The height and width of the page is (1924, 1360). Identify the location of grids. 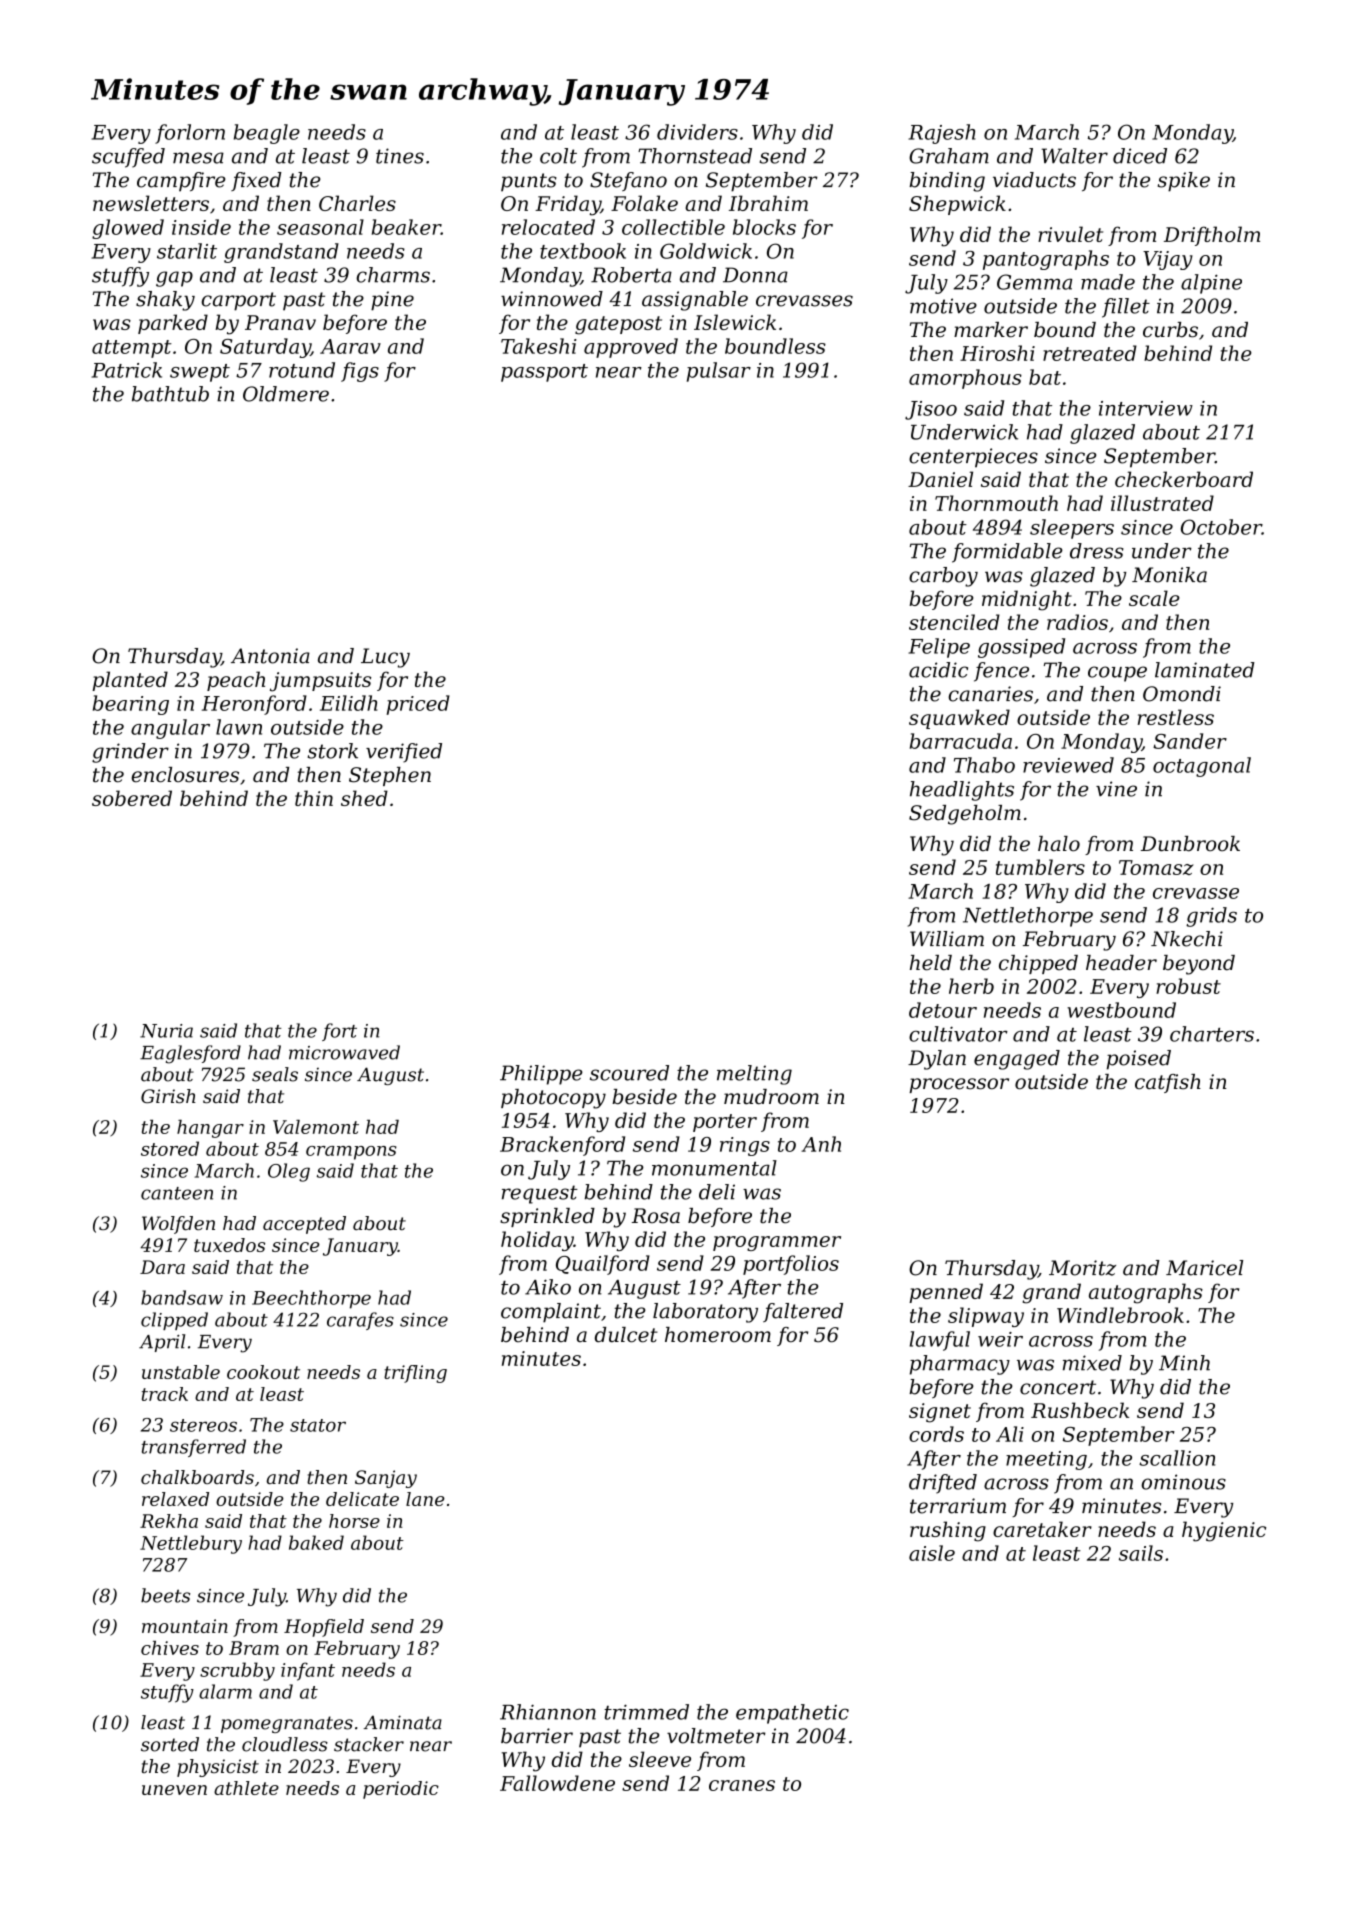
(1211, 917).
